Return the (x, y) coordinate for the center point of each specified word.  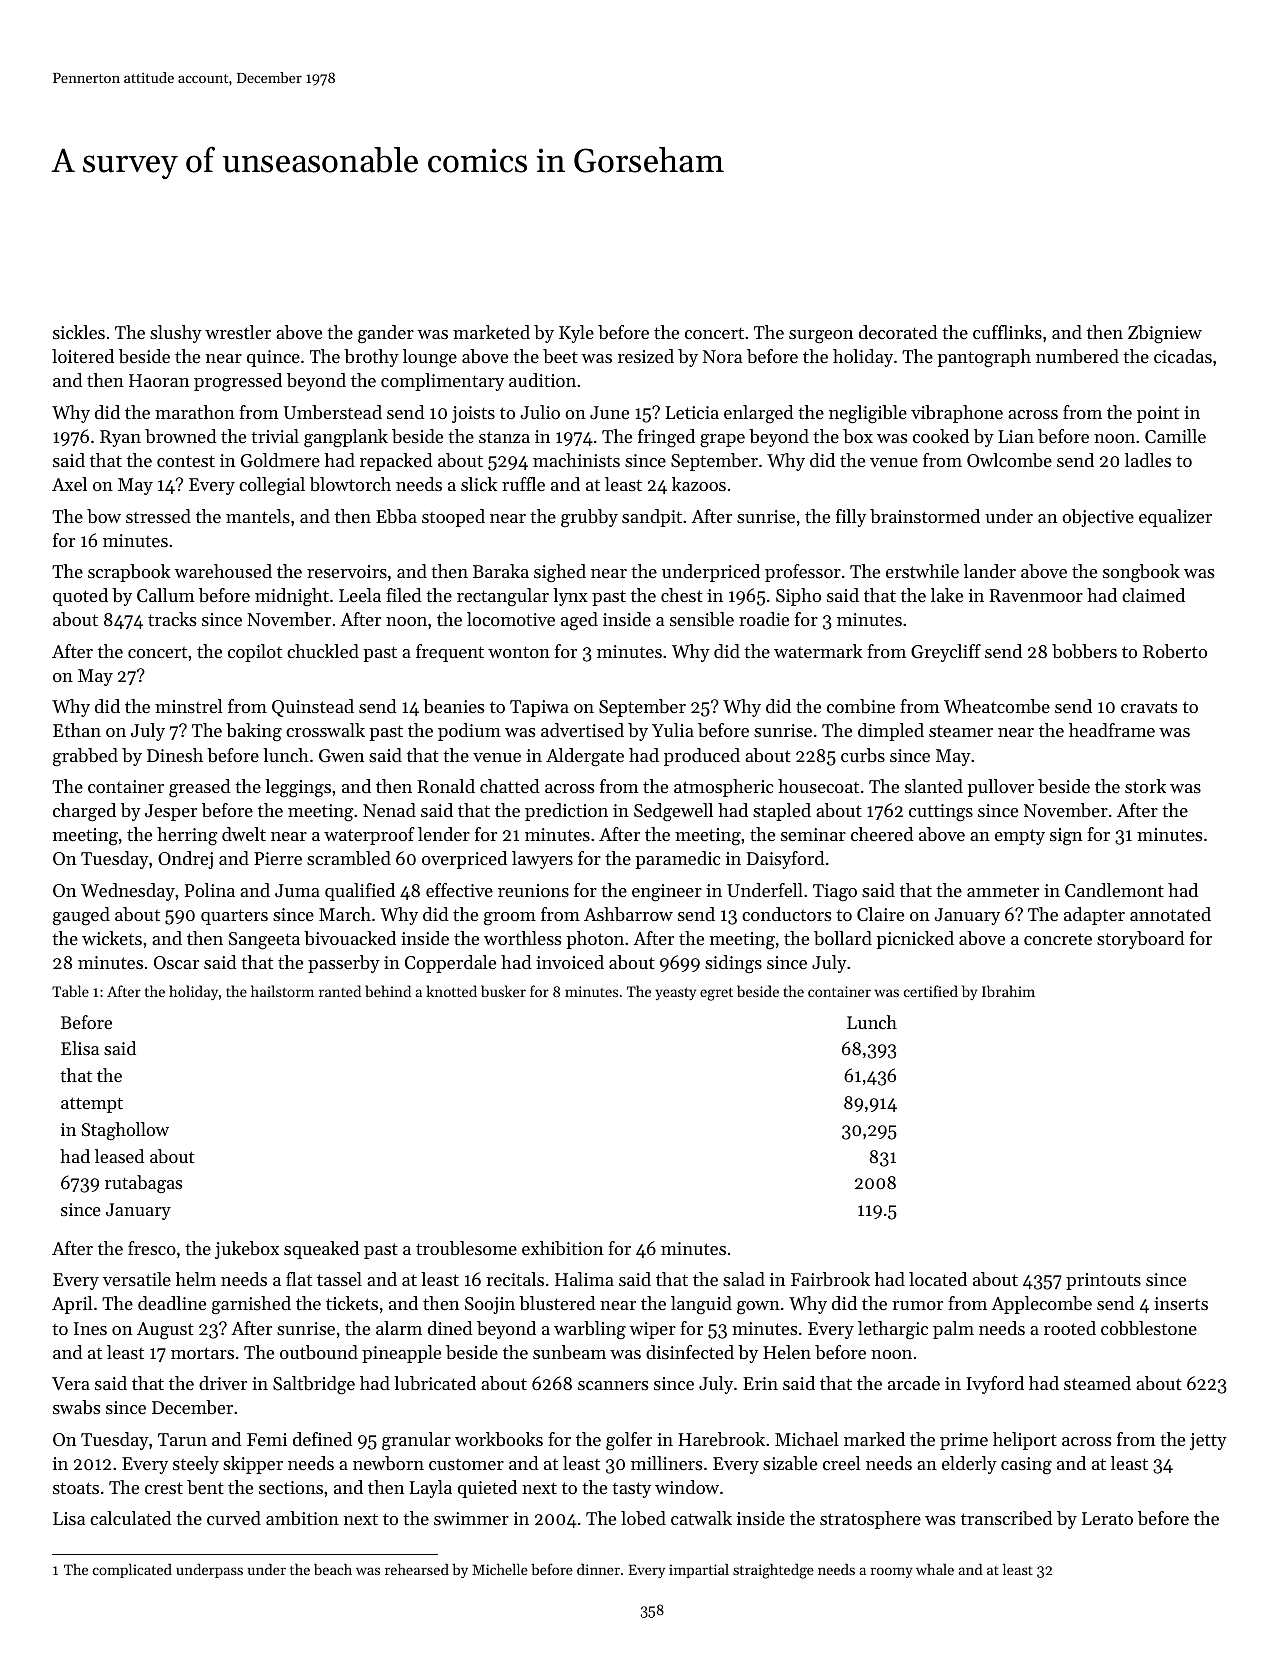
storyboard (1141, 940)
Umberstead (333, 412)
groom (510, 919)
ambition (302, 1518)
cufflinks (1007, 332)
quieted (487, 1489)
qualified (360, 892)
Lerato (1107, 1518)
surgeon (821, 337)
